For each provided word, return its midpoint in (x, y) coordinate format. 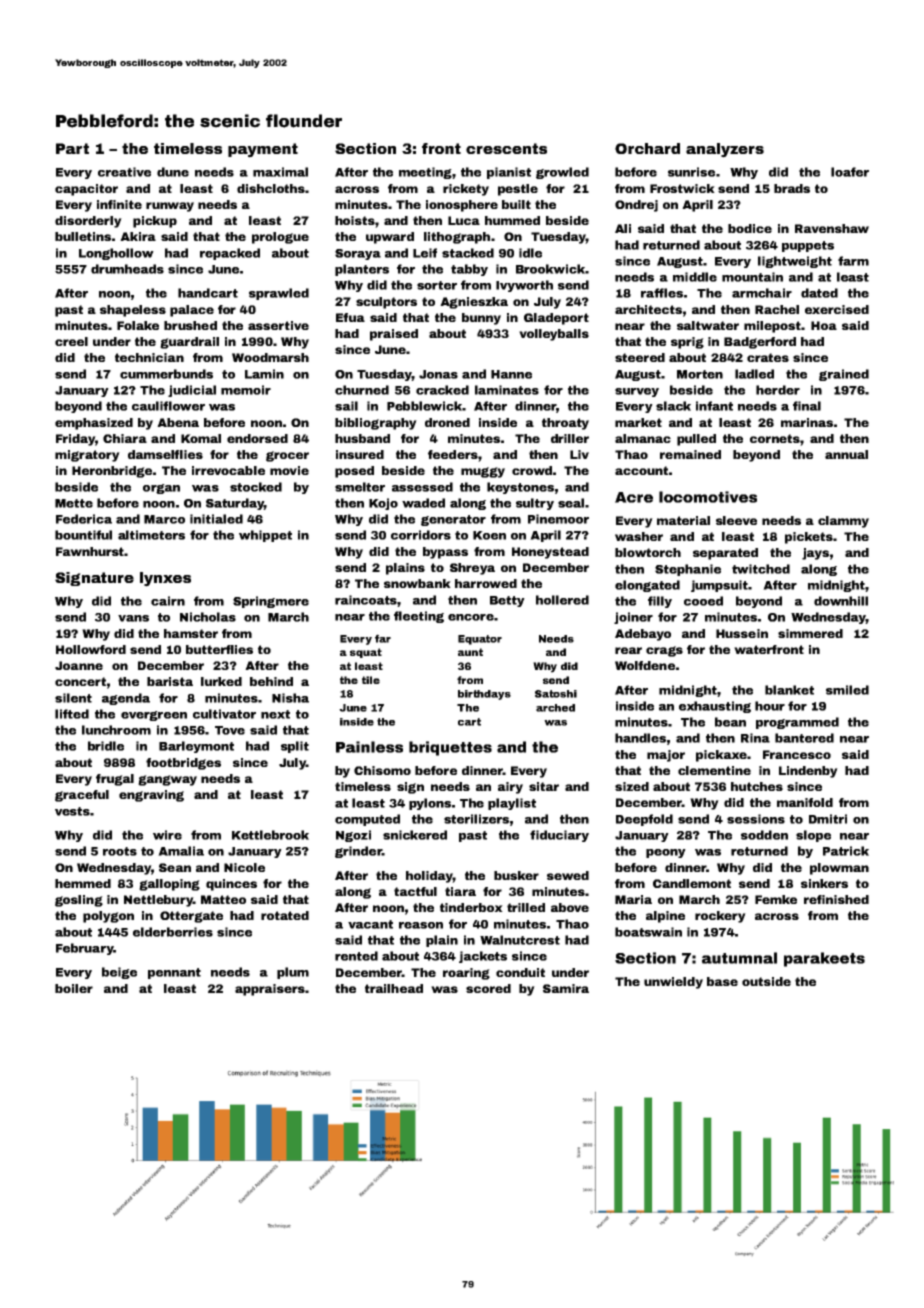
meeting (425, 173)
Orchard (647, 148)
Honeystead (550, 553)
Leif (425, 253)
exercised (837, 309)
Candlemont (692, 883)
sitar (544, 786)
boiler (74, 988)
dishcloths (271, 188)
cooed (703, 601)
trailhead (394, 988)
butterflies (219, 649)
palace (192, 311)
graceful (82, 796)
